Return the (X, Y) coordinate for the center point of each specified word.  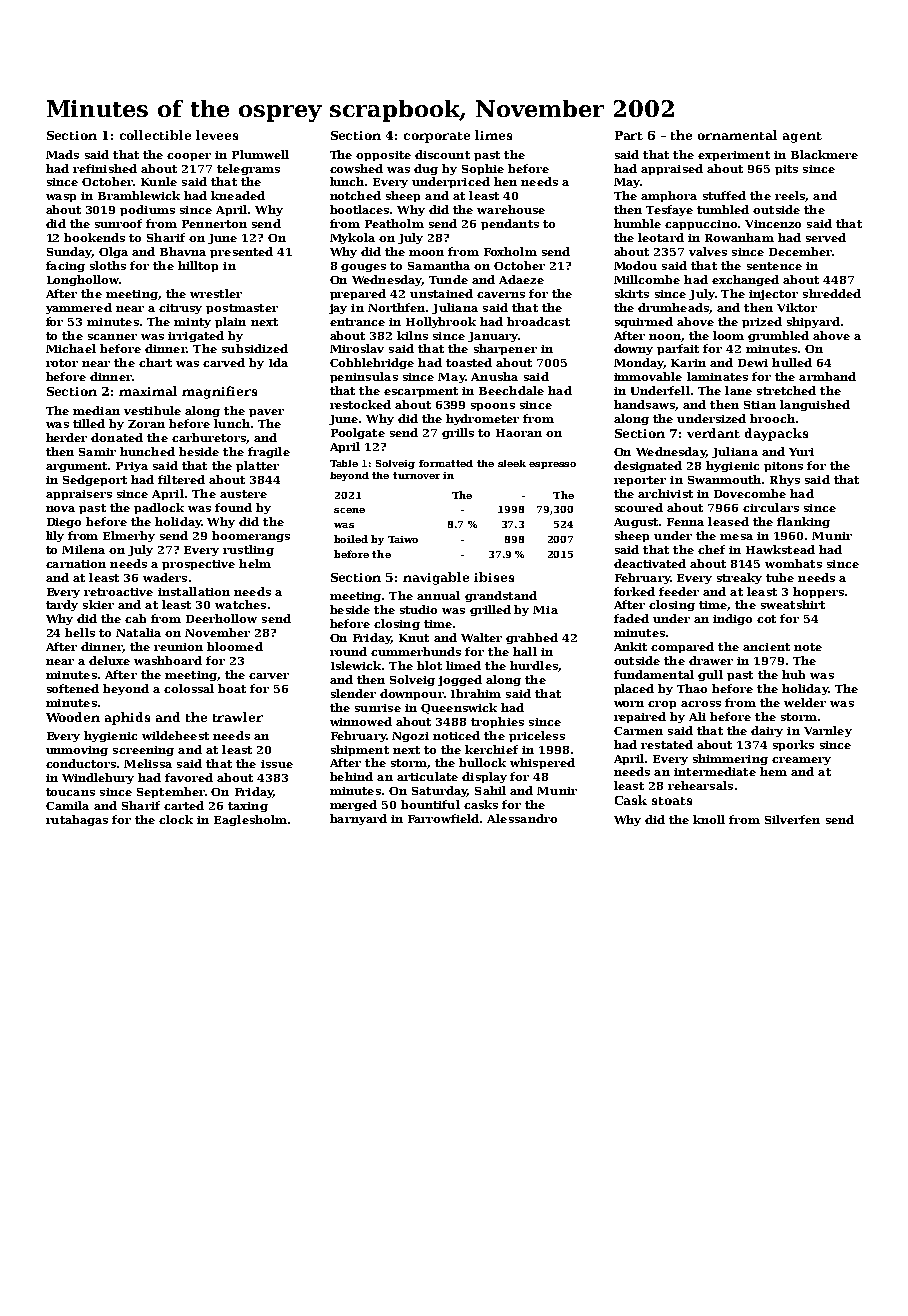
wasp (61, 198)
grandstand (501, 596)
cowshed (356, 168)
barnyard (358, 819)
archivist (665, 493)
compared (682, 647)
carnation (76, 564)
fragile (269, 452)
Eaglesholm (250, 820)
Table (344, 463)
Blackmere (824, 154)
